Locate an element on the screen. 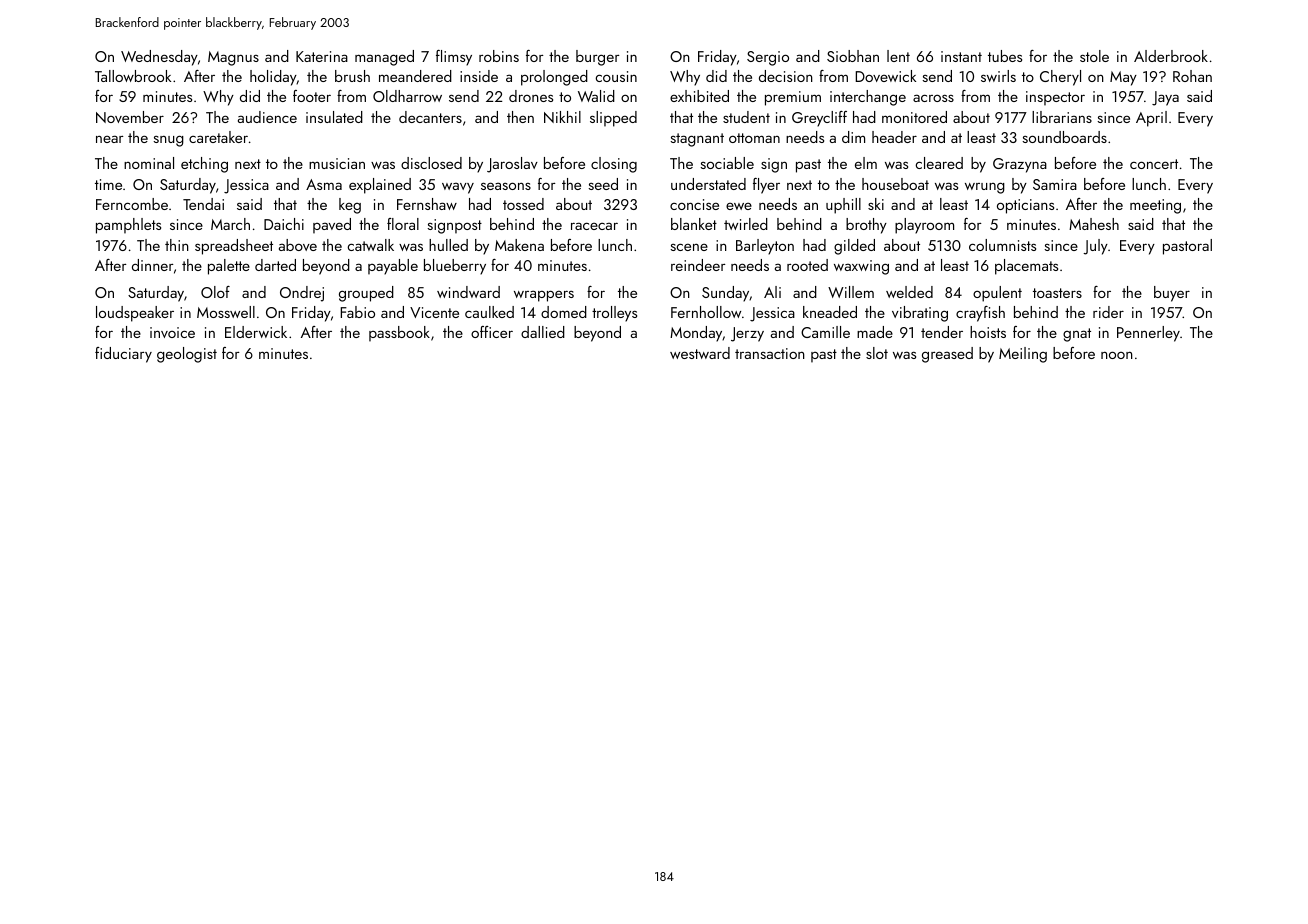  Mahesh is located at coordinates (1094, 224).
